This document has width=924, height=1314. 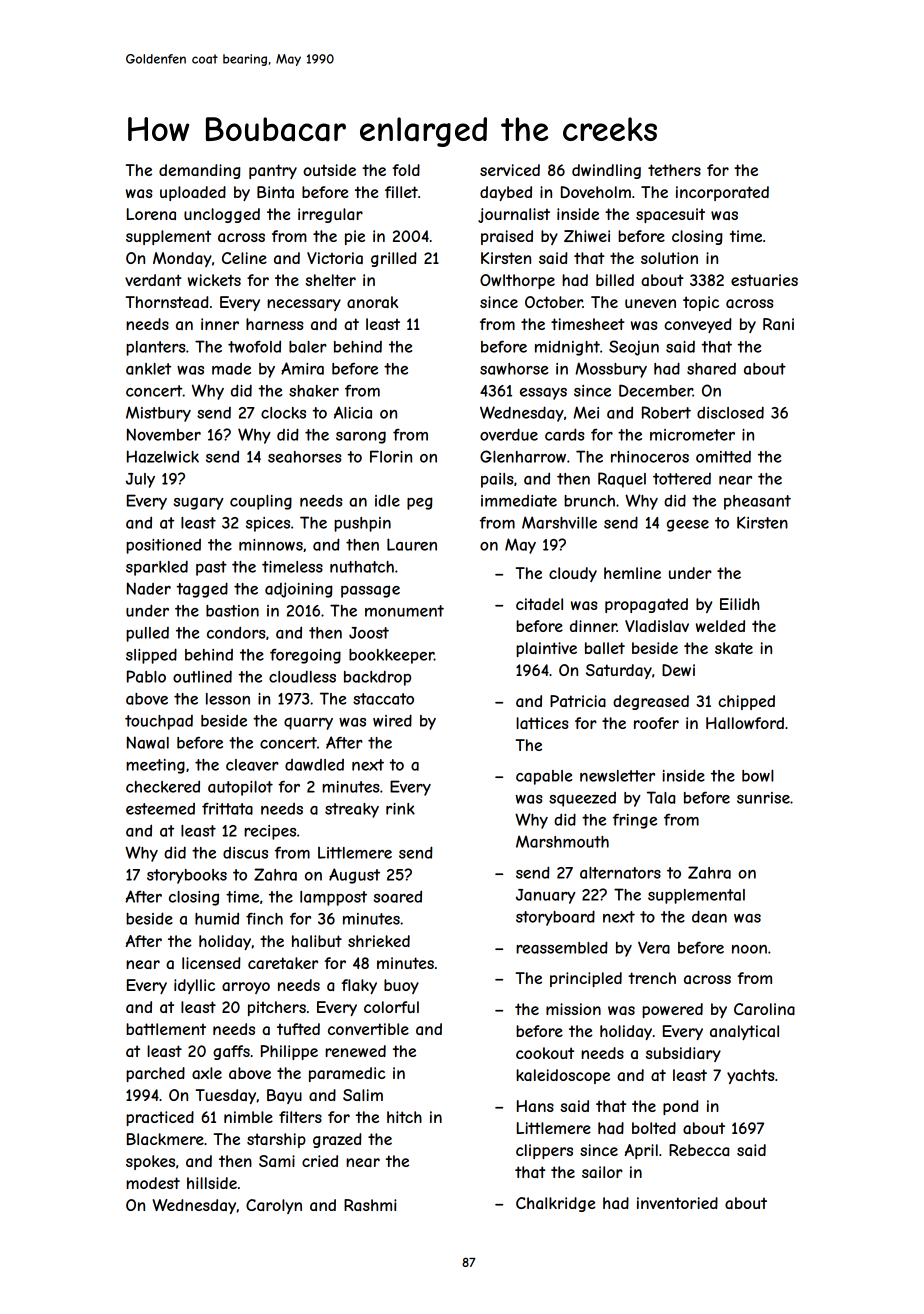 I want to click on bowl, so click(x=758, y=776).
